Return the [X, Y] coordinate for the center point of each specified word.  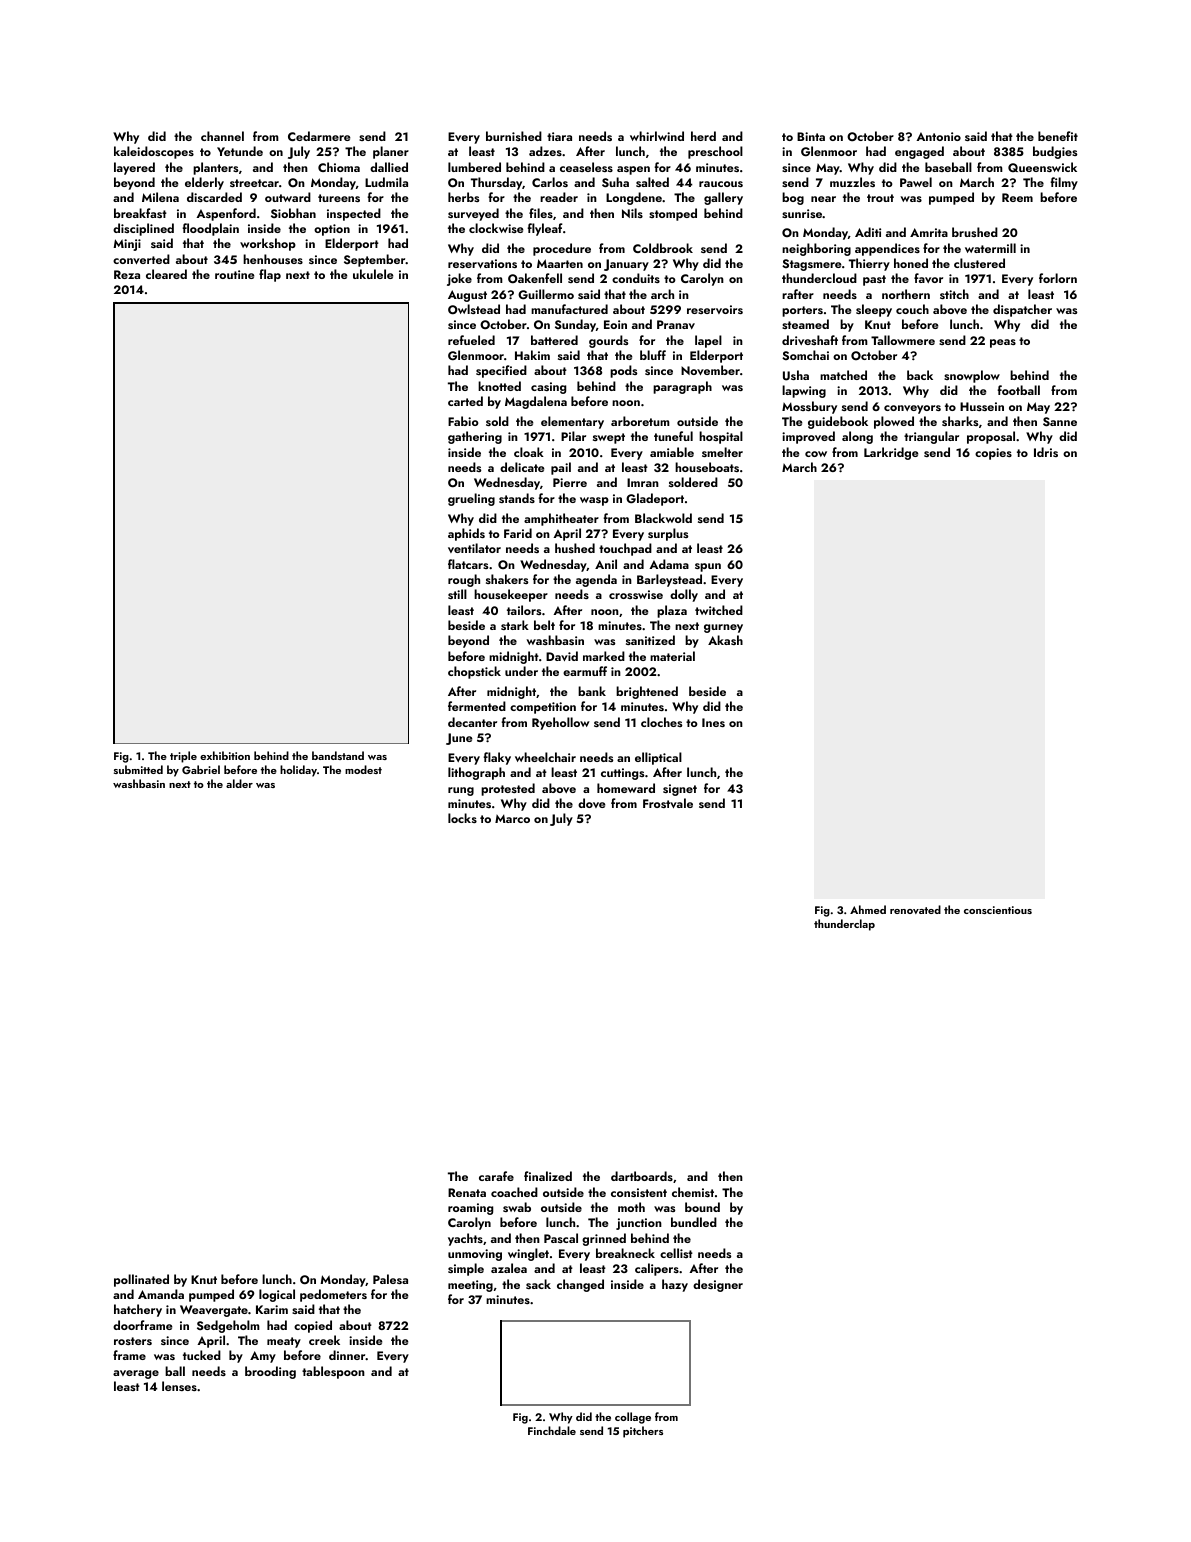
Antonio [938, 136]
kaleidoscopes [154, 152]
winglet [528, 1254]
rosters [133, 1341]
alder [239, 783]
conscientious [998, 910]
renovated [915, 909]
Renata [467, 1192]
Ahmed [868, 909]
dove [591, 803]
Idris [1046, 452]
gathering [475, 437]
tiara [559, 136]
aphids [466, 534]
